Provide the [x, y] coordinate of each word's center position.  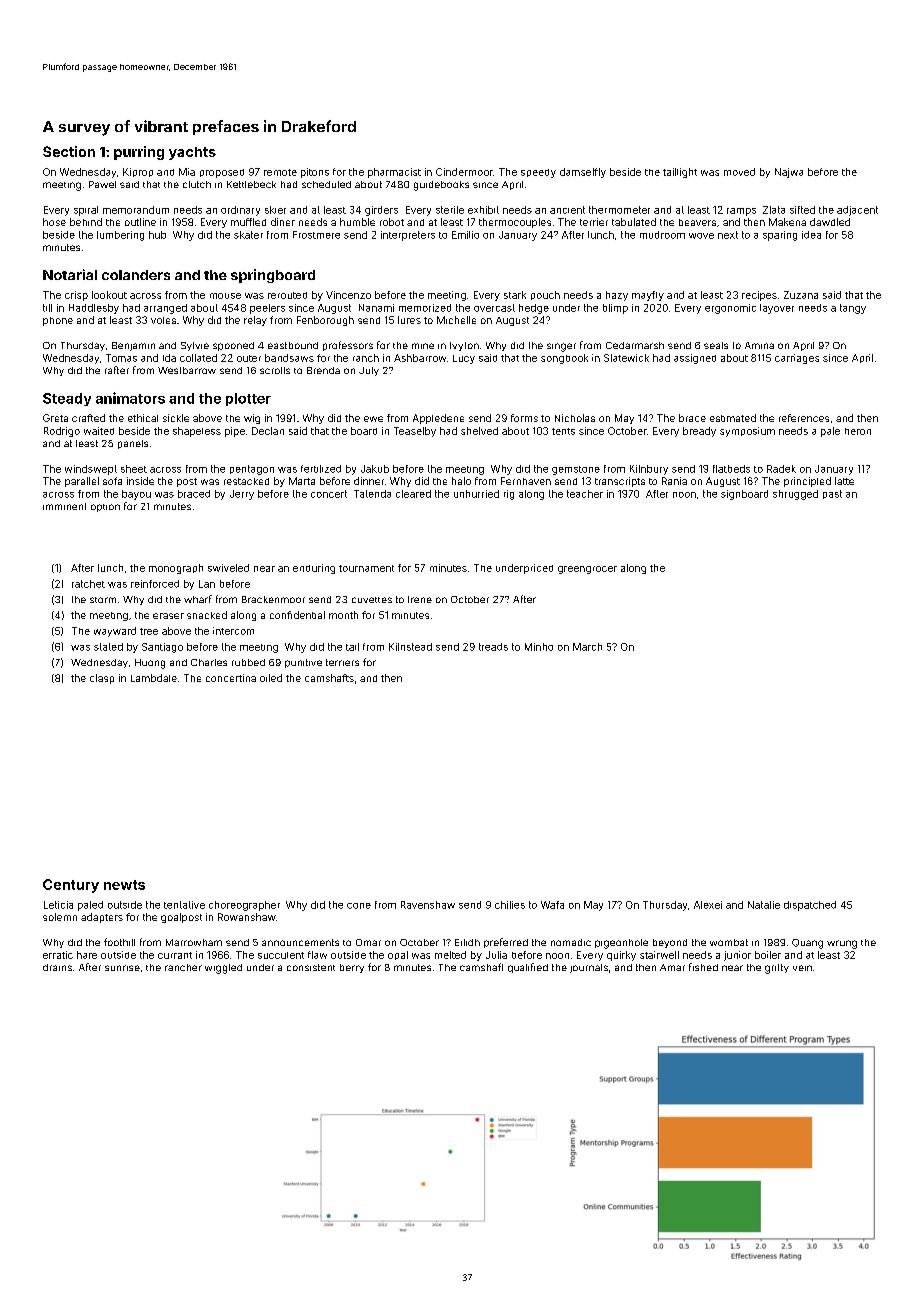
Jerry [242, 495]
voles [163, 320]
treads [493, 647]
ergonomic [730, 309]
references [804, 418]
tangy [853, 309]
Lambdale [154, 678]
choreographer [244, 906]
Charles [209, 662]
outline [140, 222]
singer [561, 347]
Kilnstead [410, 647]
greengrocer [587, 570]
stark [515, 295]
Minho [539, 647]
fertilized [321, 469]
